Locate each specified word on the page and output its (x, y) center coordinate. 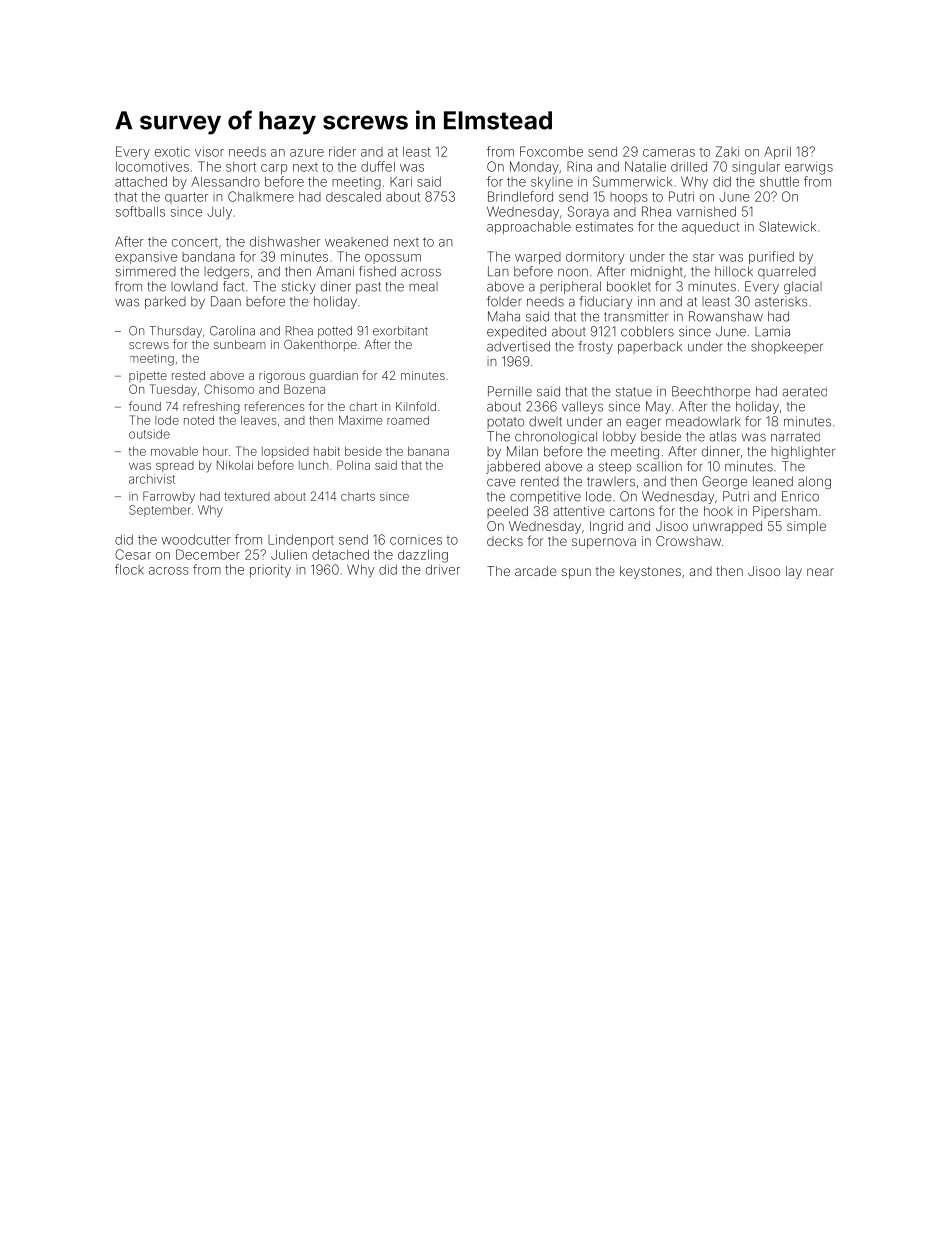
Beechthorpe (711, 392)
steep (615, 468)
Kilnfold (416, 406)
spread (175, 466)
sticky (299, 287)
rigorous (282, 377)
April (777, 152)
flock (129, 569)
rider (342, 151)
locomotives (152, 166)
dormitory (595, 258)
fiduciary (606, 302)
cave (501, 482)
